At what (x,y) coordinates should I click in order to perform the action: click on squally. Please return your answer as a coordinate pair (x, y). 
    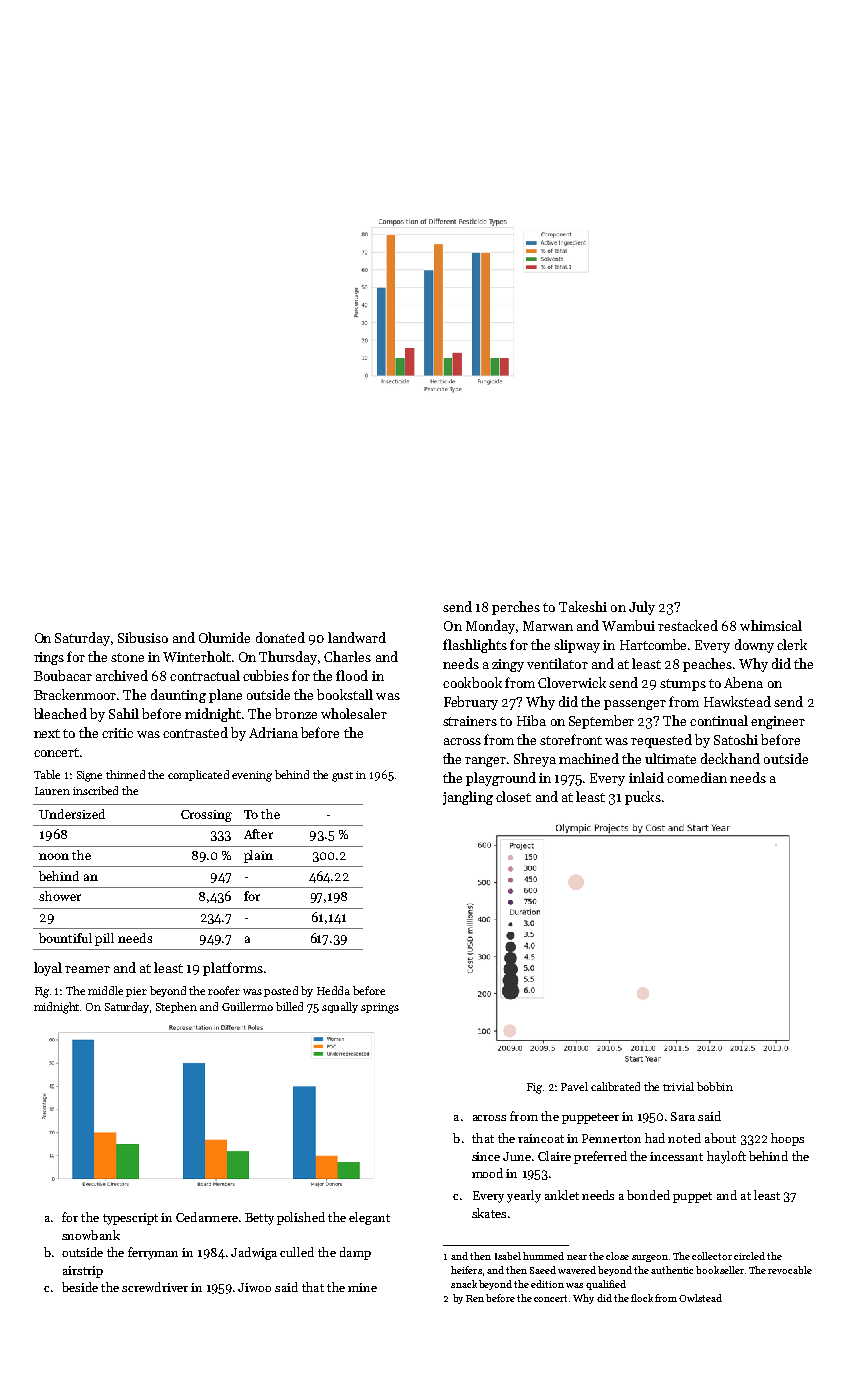
    Looking at the image, I should click on (340, 1007).
